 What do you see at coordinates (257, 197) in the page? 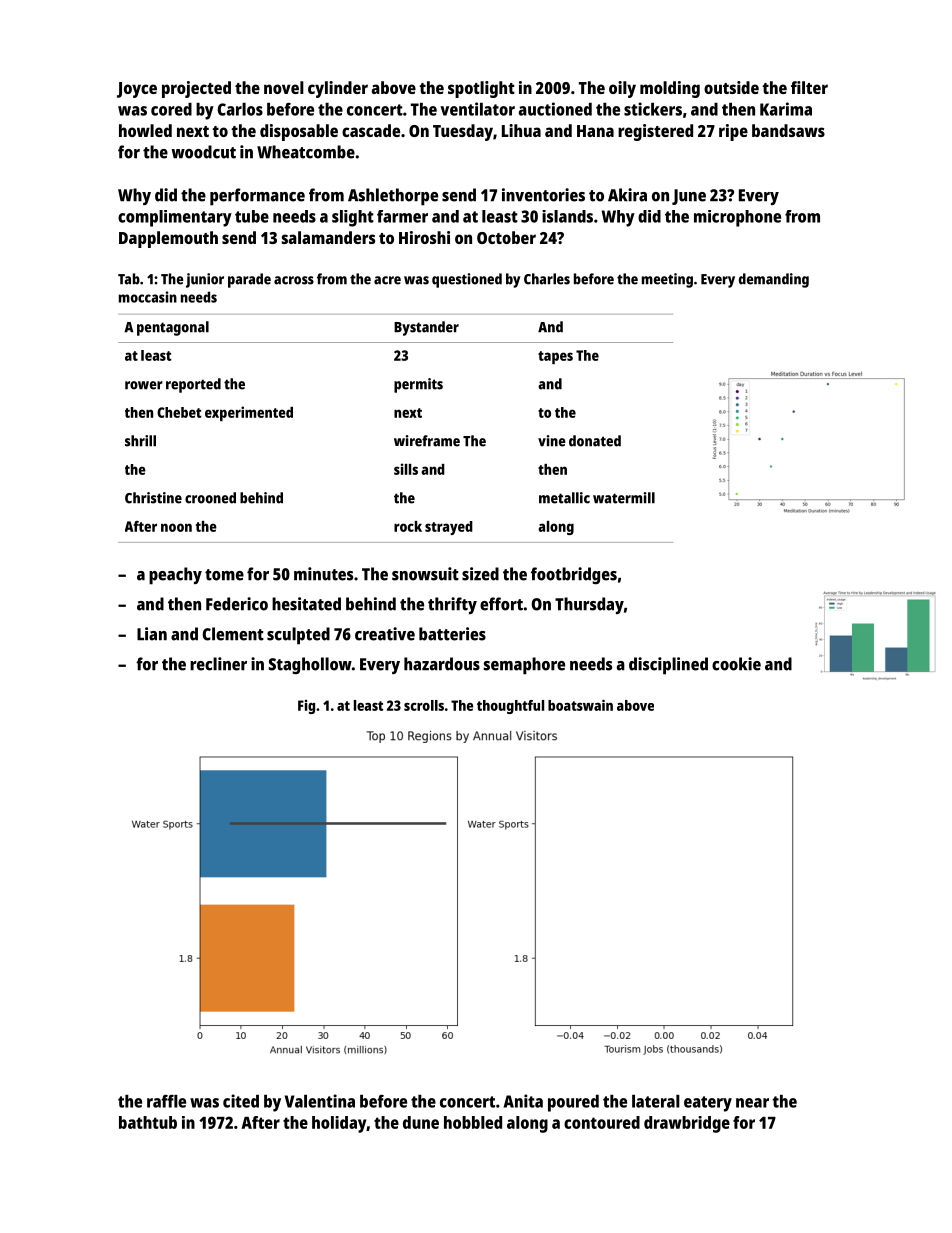
I see `performance` at bounding box center [257, 197].
